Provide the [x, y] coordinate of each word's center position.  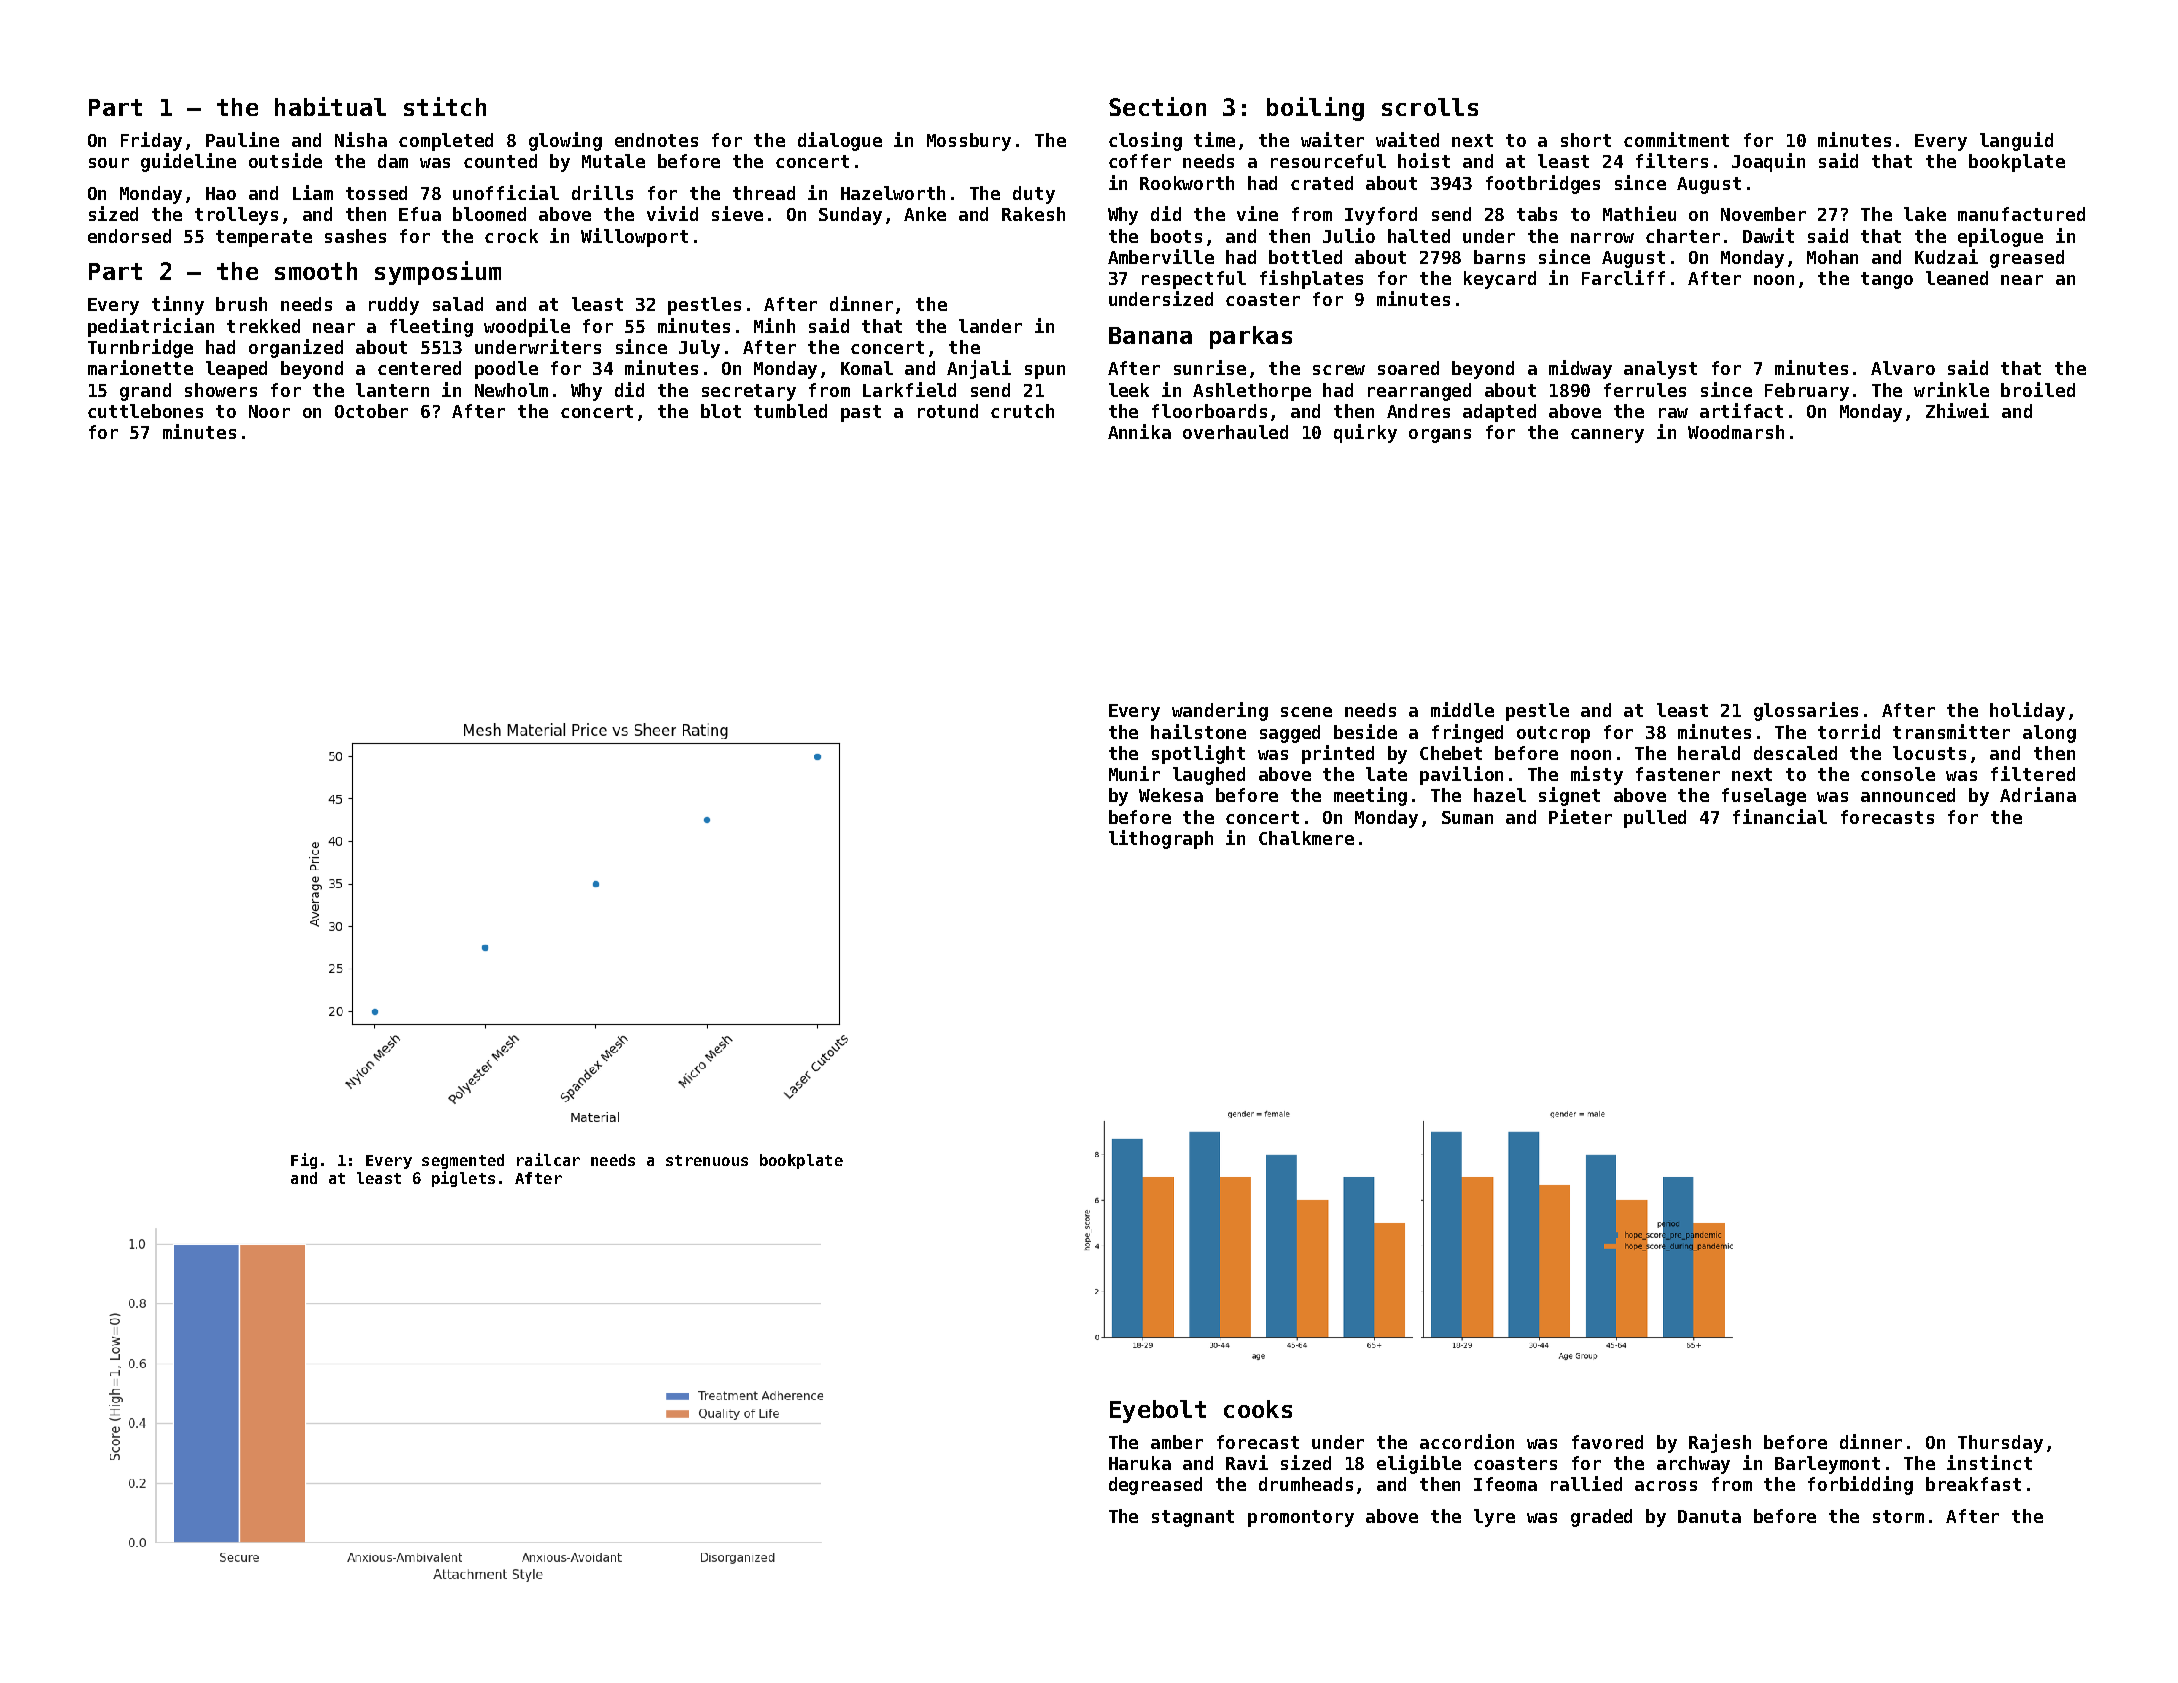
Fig [304, 1161]
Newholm [511, 390]
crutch [1022, 411]
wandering [1220, 711]
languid [2016, 141]
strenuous [707, 1160]
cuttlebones [145, 411]
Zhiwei [1957, 410]
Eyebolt [1158, 1411]
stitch [445, 106]
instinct [1989, 1462]
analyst [1660, 370]
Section [1157, 106]
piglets [463, 1179]
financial [1780, 816]
